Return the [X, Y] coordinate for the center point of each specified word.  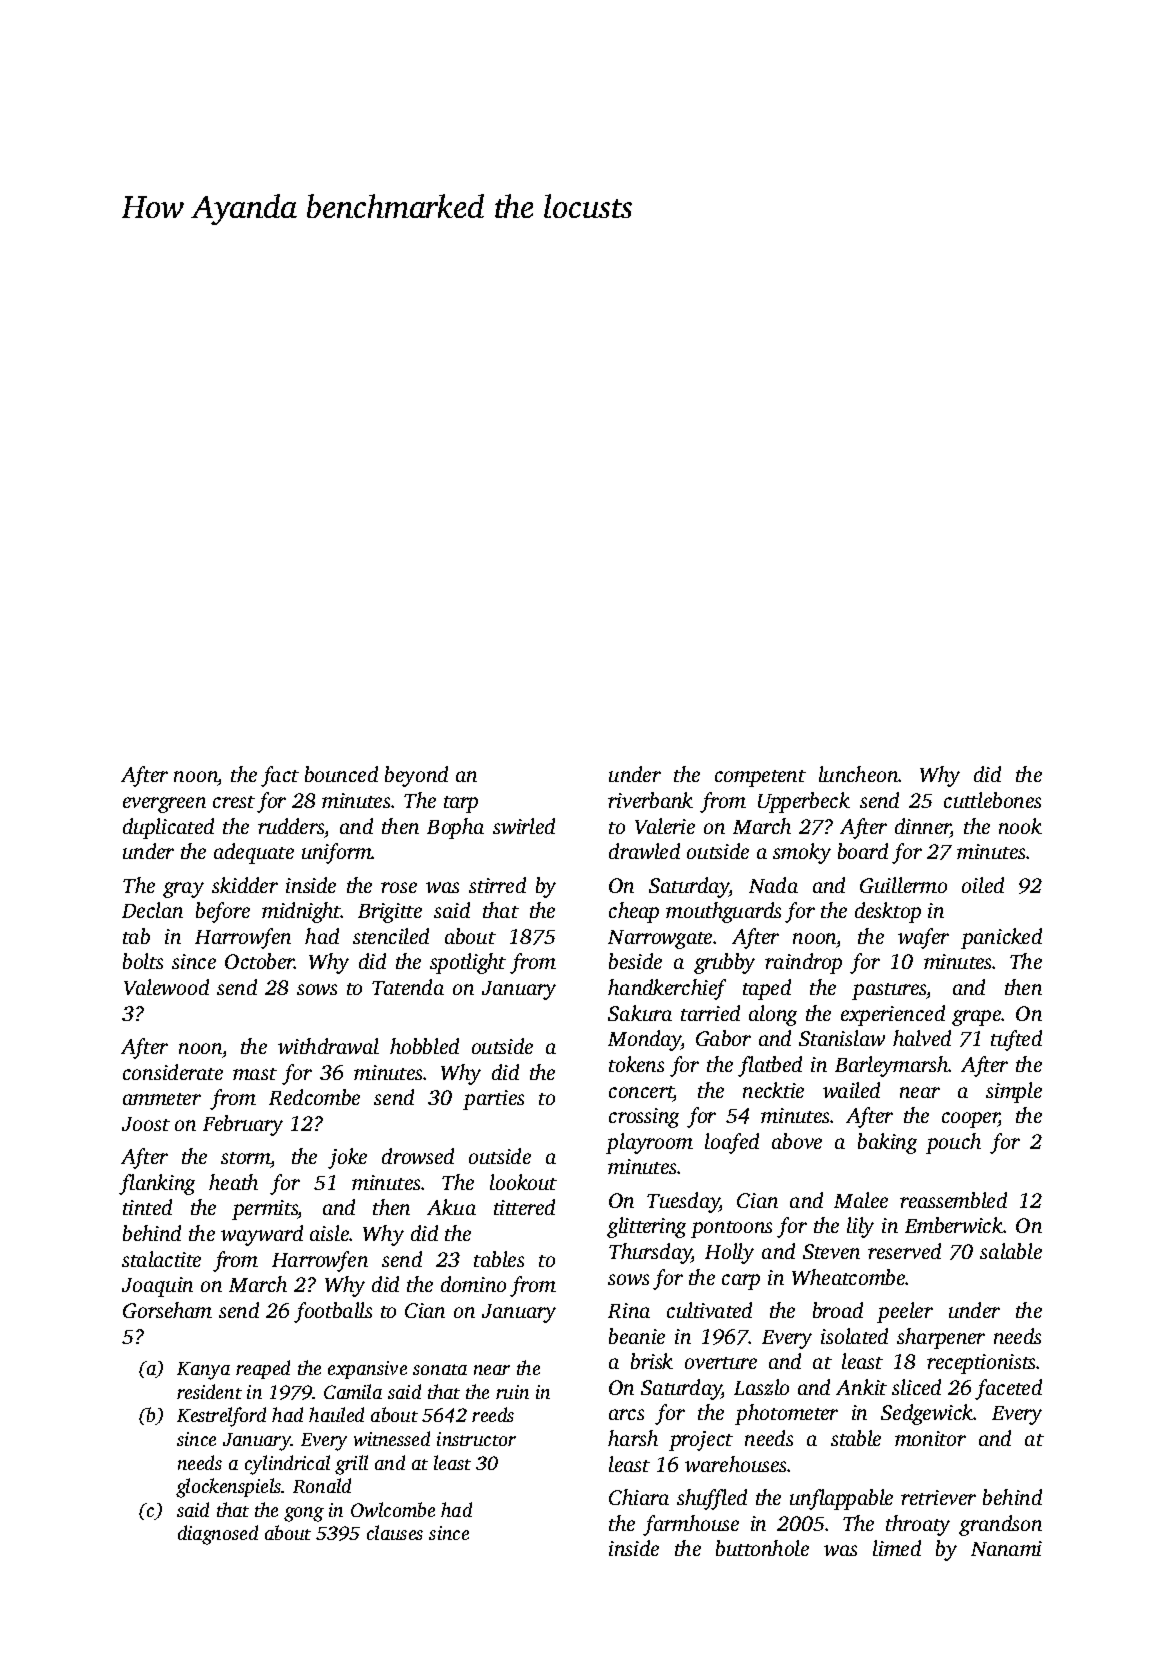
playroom [649, 1143]
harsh [633, 1438]
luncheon [859, 774]
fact [280, 776]
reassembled [953, 1200]
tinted [147, 1207]
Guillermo [903, 885]
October [260, 961]
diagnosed [218, 1535]
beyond [416, 776]
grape [977, 1018]
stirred [497, 885]
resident [209, 1391]
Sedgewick [927, 1414]
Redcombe [314, 1097]
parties [493, 1100]
